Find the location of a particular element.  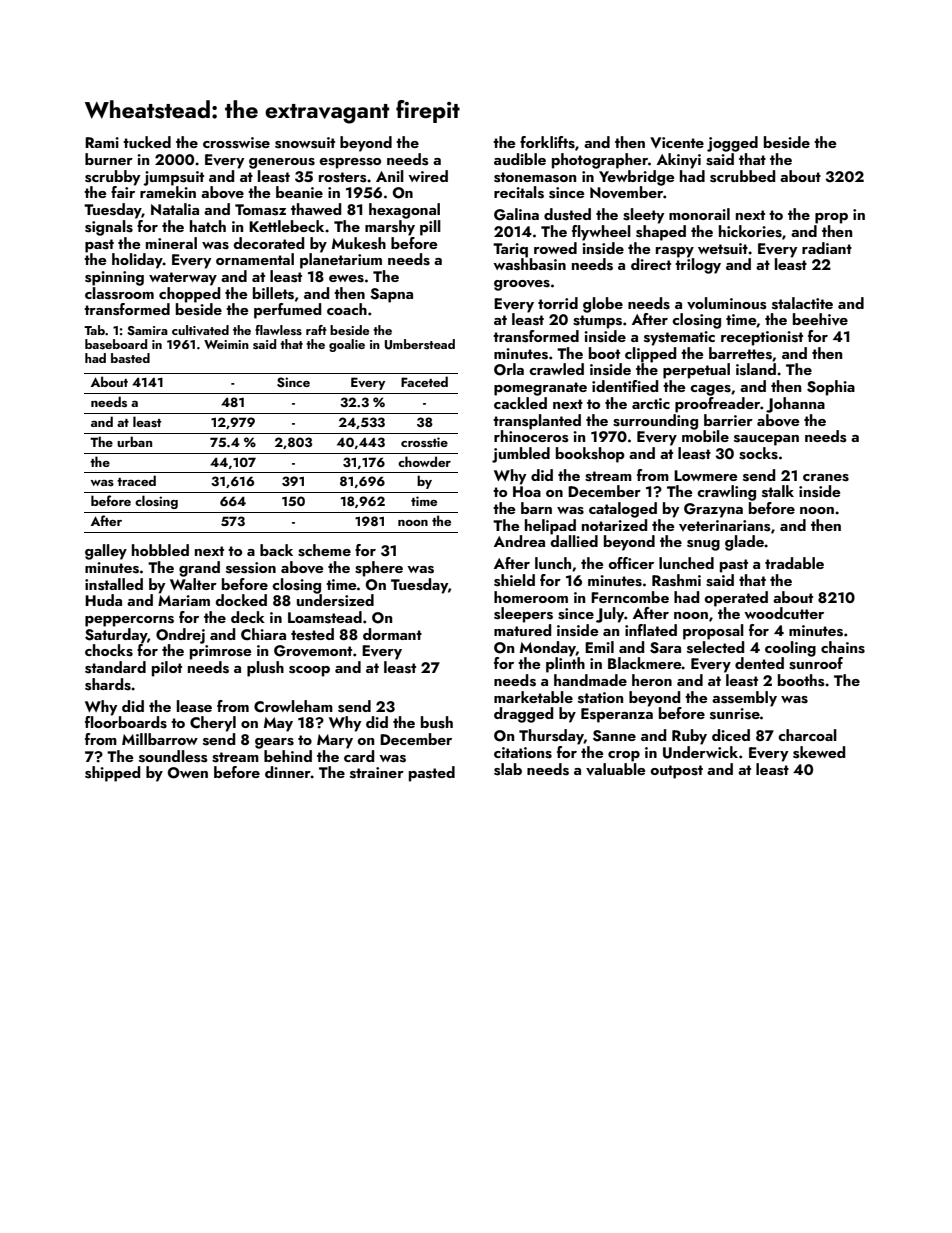

stalk is located at coordinates (778, 491).
